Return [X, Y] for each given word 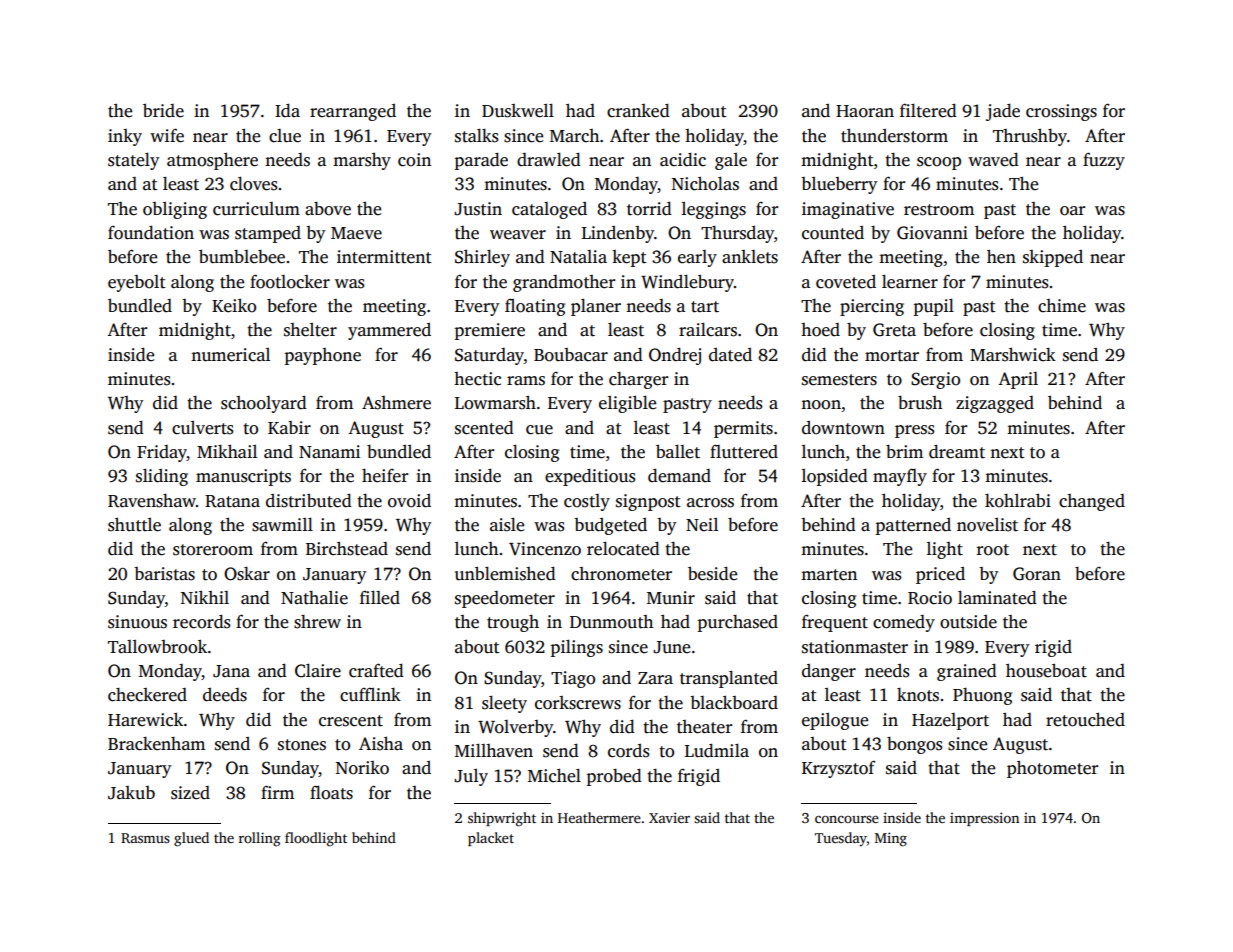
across [710, 503]
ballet [678, 451]
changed [1092, 502]
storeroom [213, 550]
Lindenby [618, 234]
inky [125, 137]
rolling [260, 839]
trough [513, 623]
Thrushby [1030, 137]
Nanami [329, 451]
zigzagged [995, 404]
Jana [231, 671]
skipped [1053, 258]
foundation [151, 232]
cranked [638, 110]
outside [968, 622]
